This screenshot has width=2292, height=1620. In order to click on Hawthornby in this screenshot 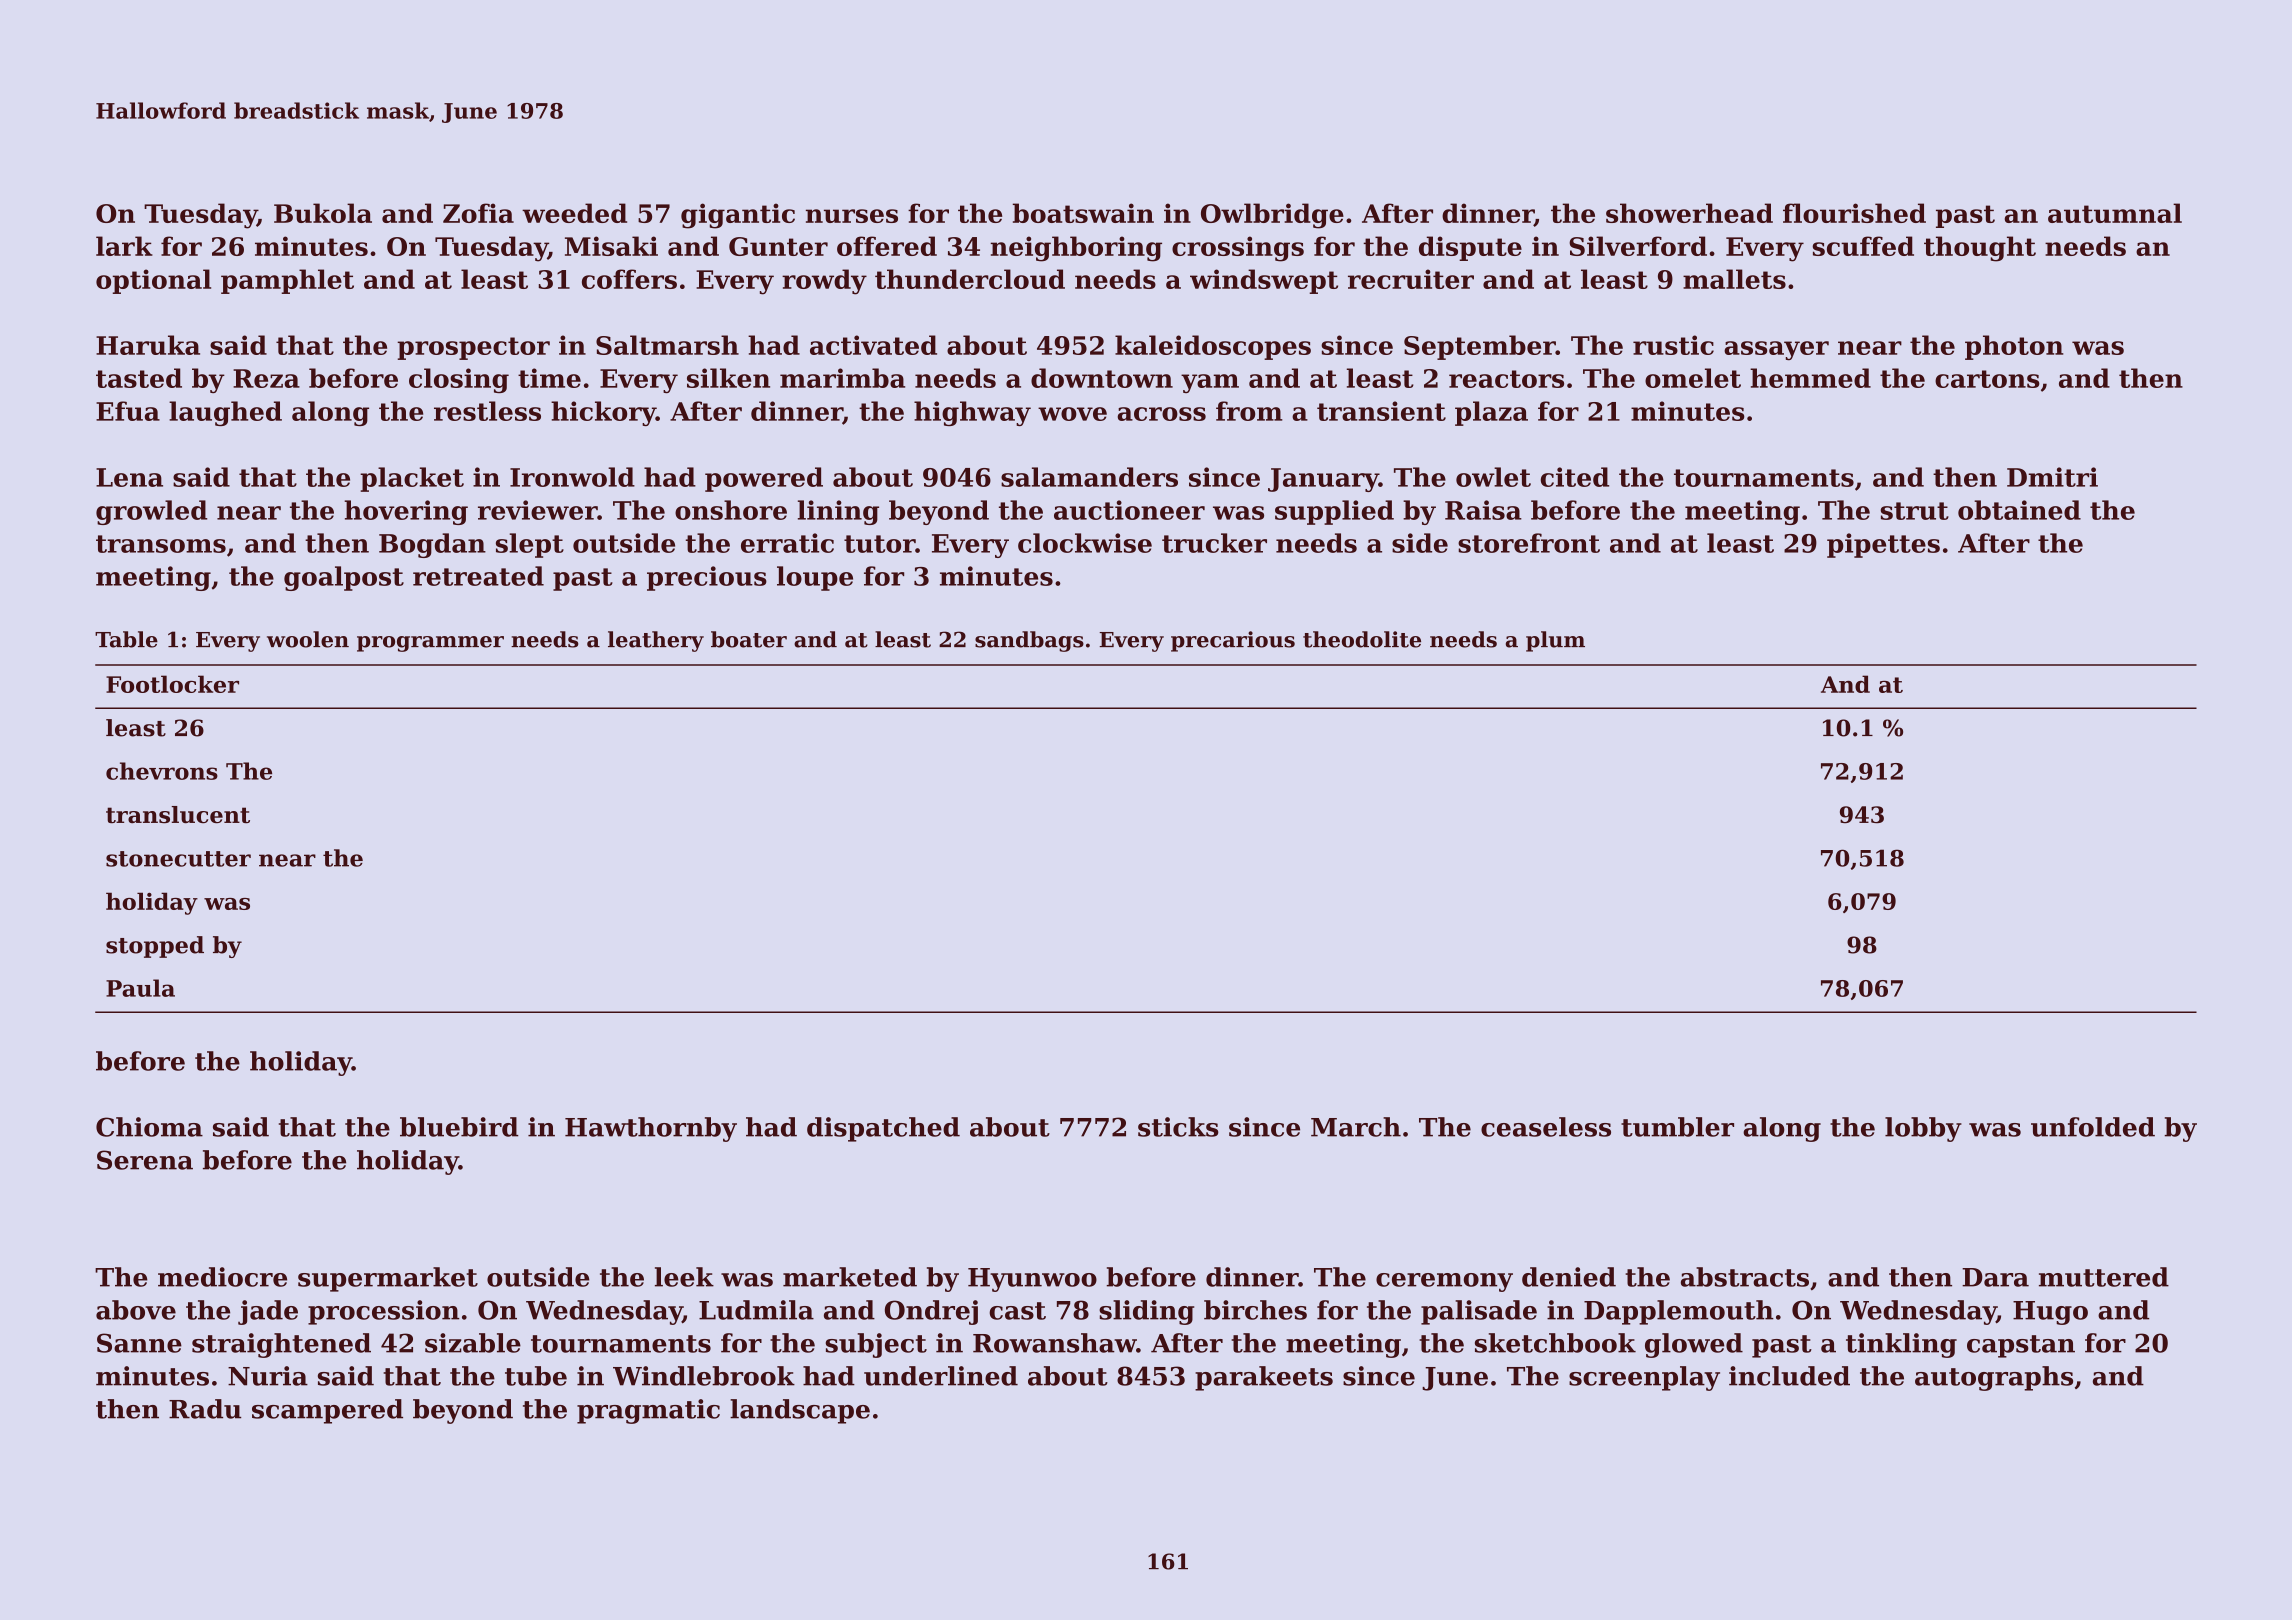, I will do `click(651, 1129)`.
